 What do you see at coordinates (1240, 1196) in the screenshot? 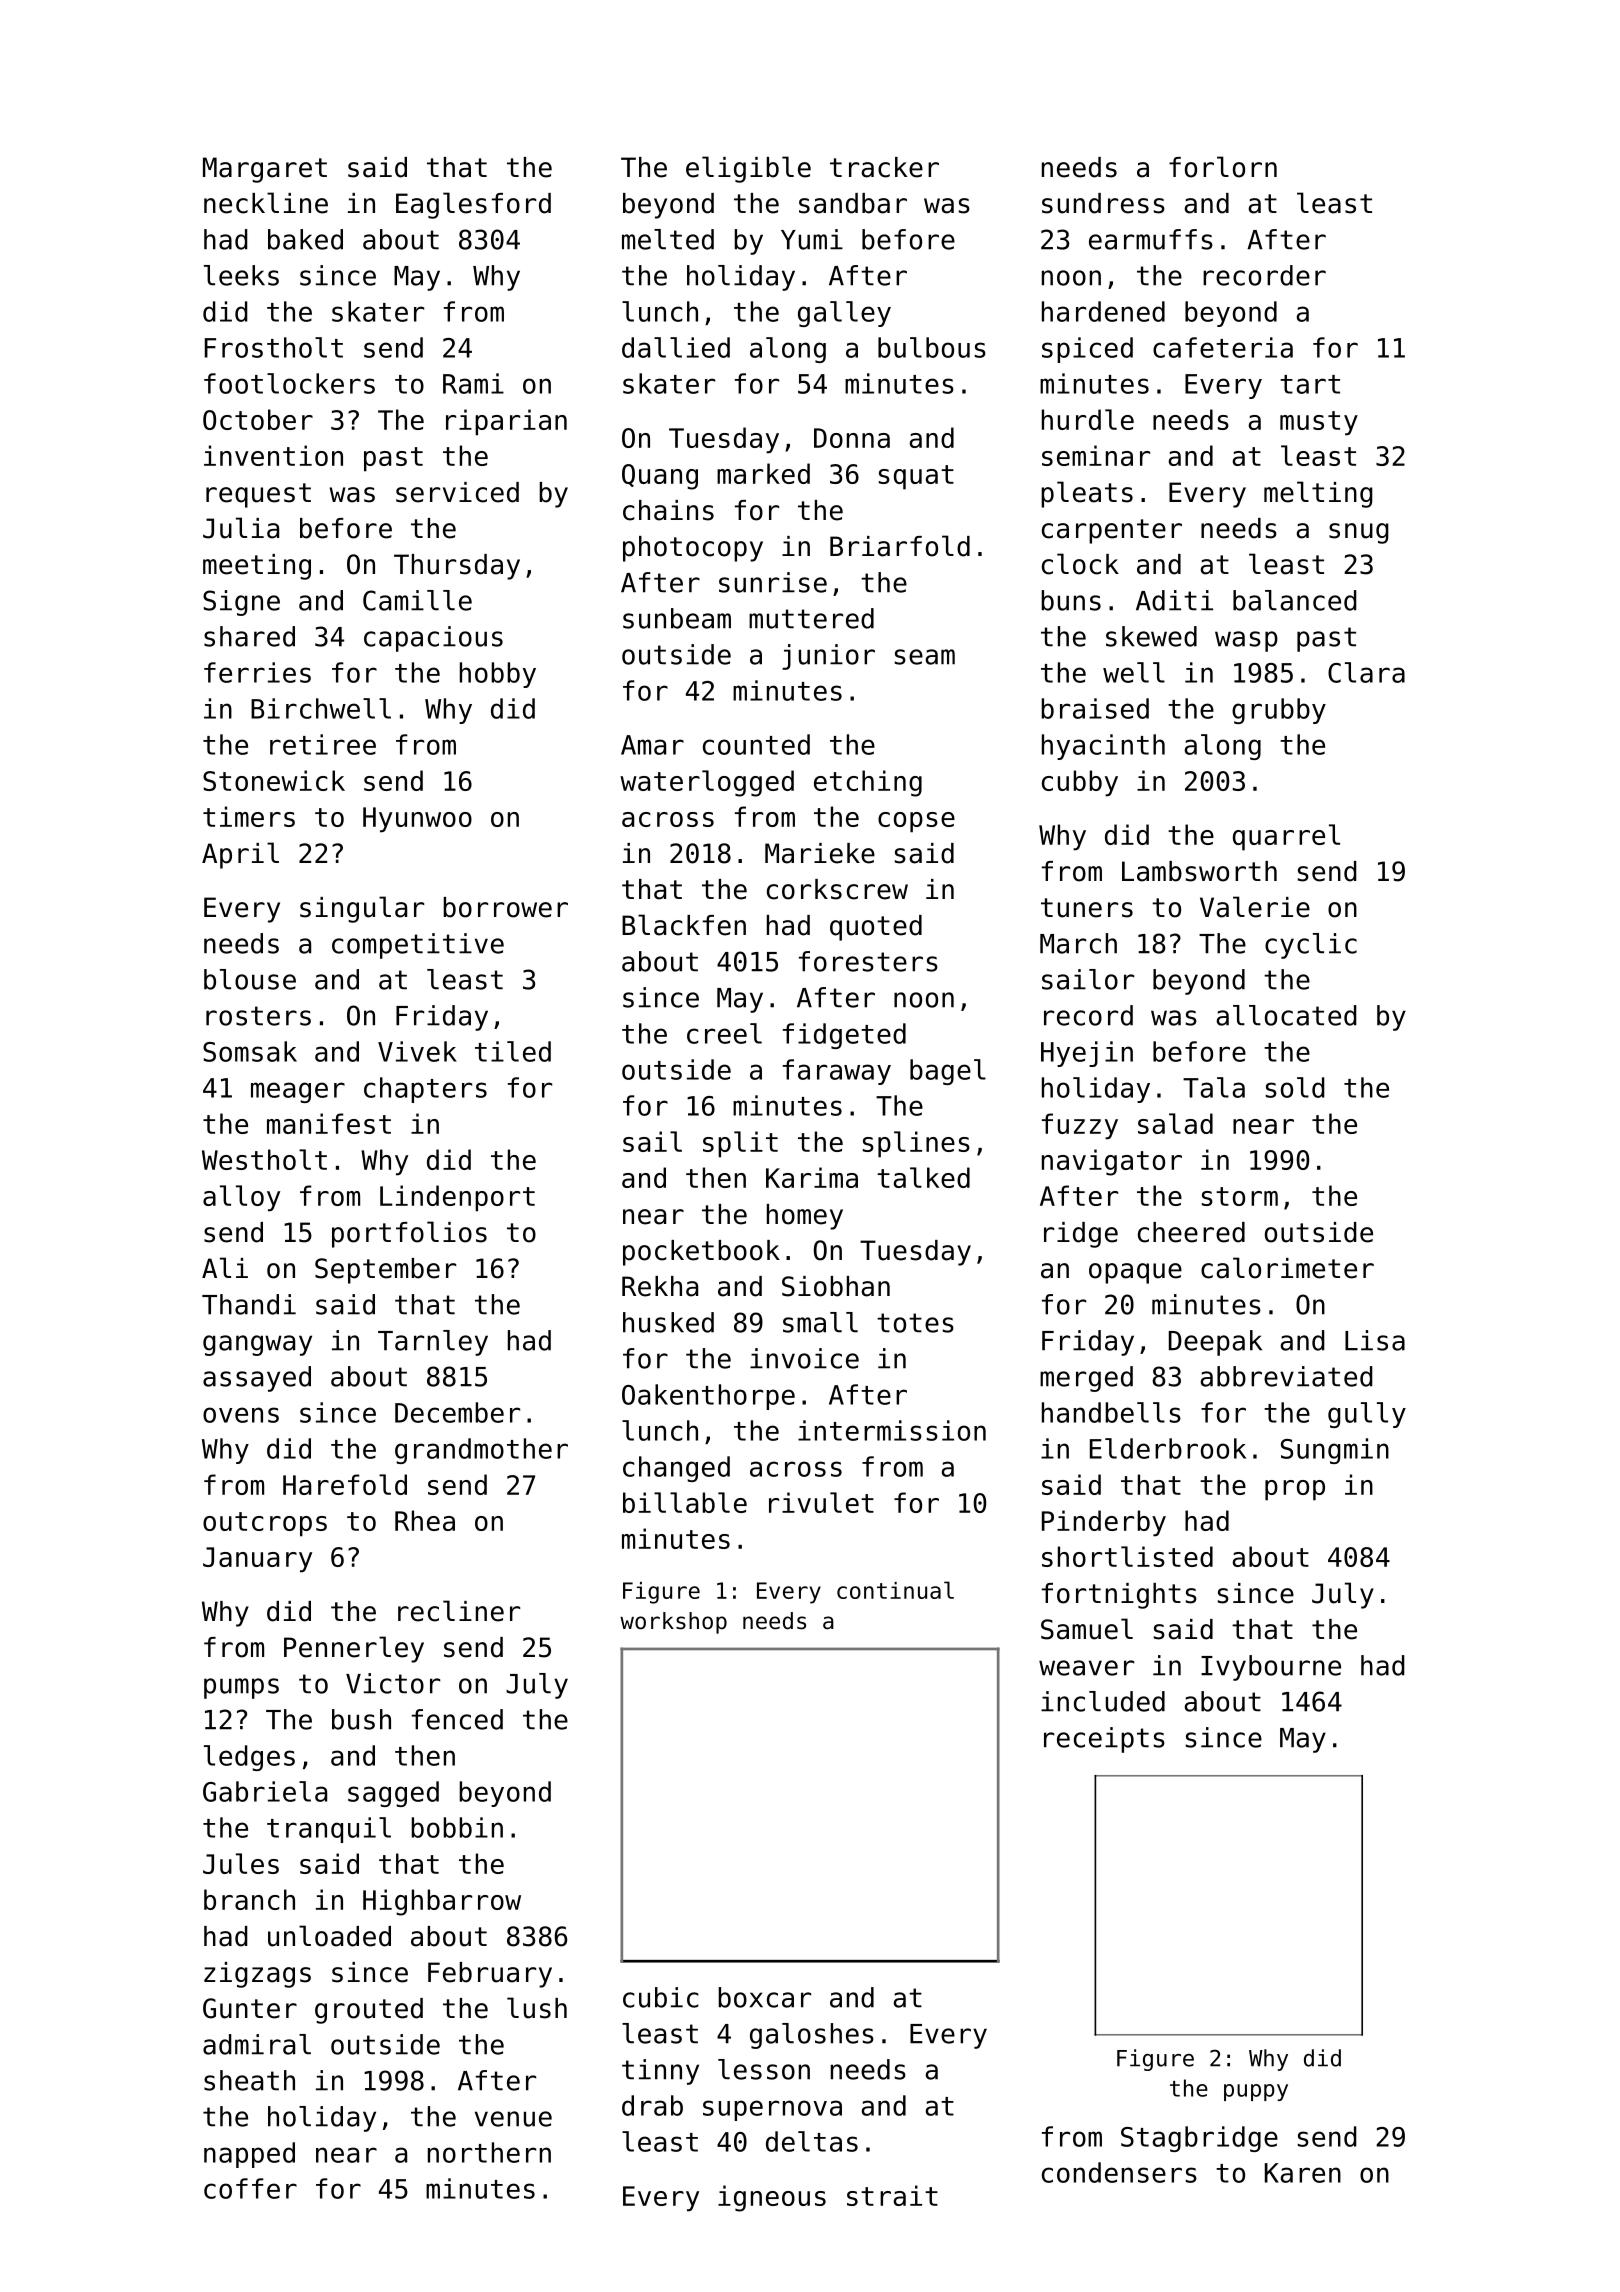
I see `storm` at bounding box center [1240, 1196].
